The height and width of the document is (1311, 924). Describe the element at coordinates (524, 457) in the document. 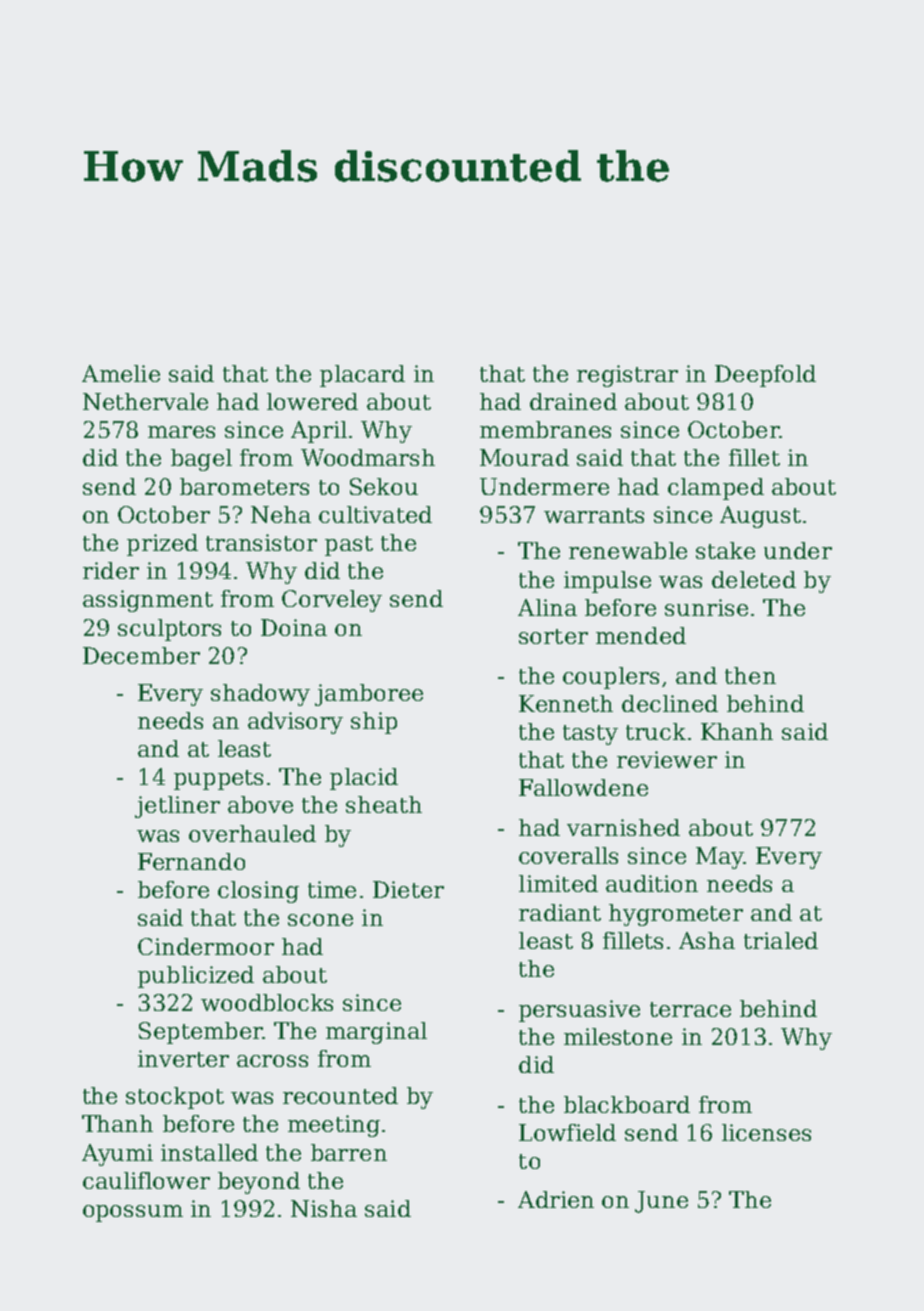

I see `Mourad` at that location.
